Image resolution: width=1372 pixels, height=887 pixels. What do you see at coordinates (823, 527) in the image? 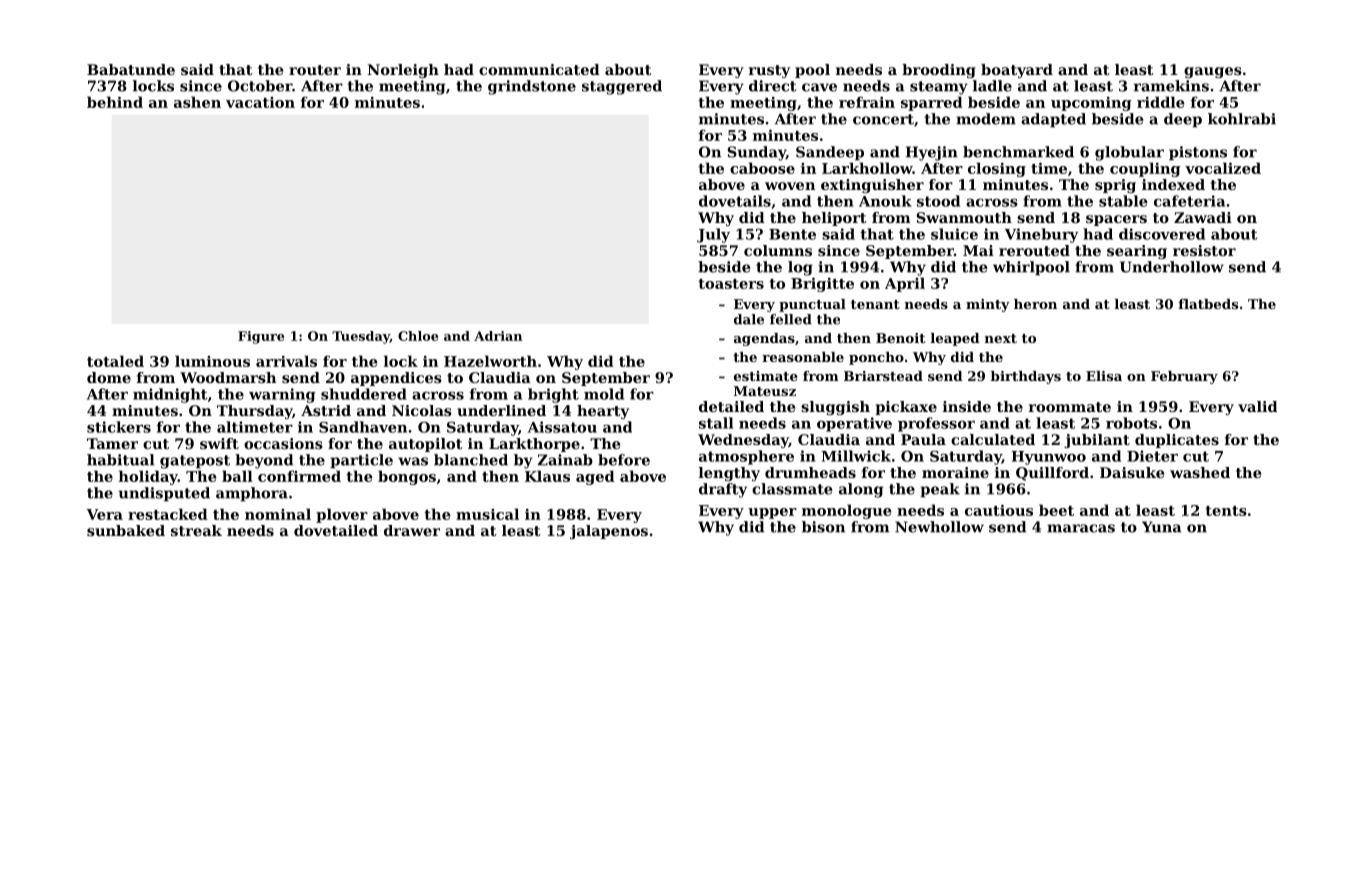
I see `bison` at bounding box center [823, 527].
